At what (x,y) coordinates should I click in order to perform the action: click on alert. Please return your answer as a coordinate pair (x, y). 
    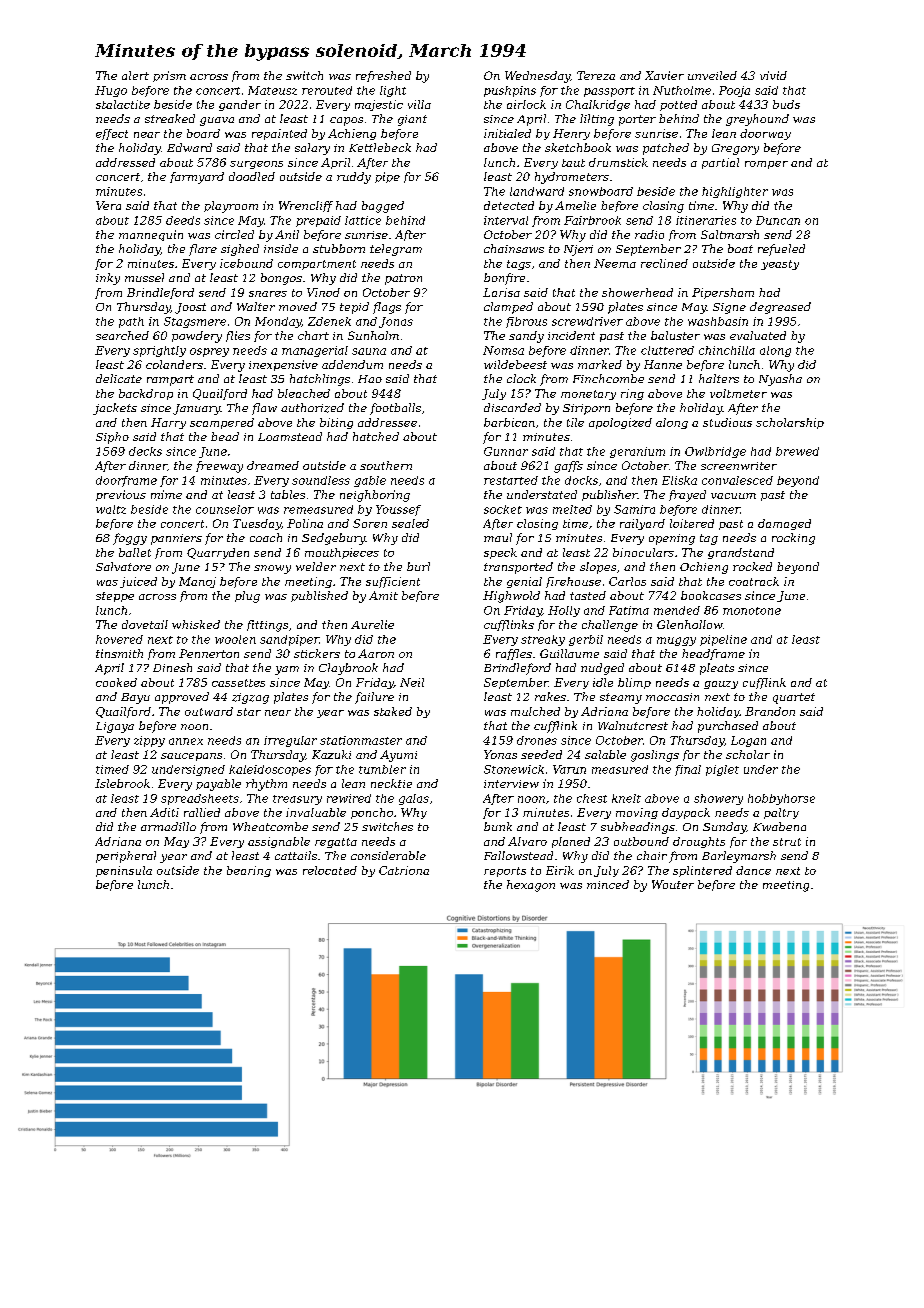
    Looking at the image, I should click on (135, 75).
